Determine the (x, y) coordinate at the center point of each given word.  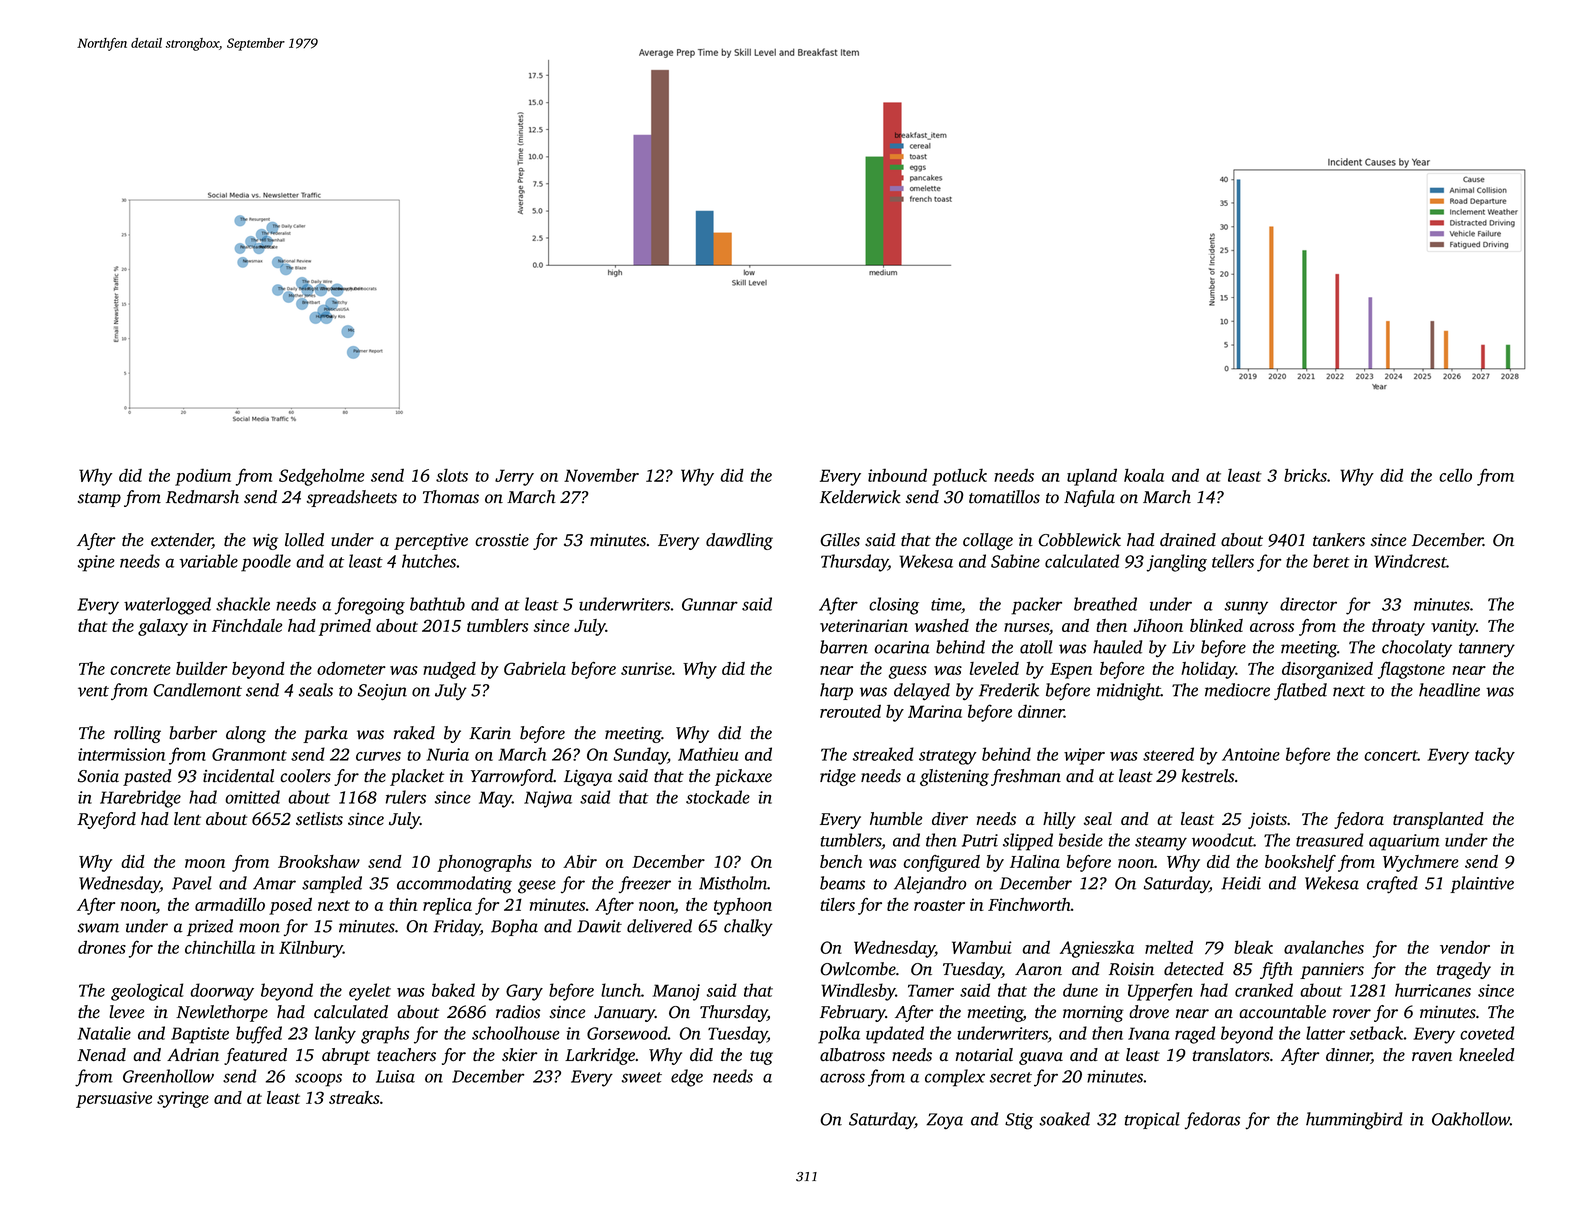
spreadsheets (352, 498)
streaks (354, 1097)
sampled (332, 884)
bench (841, 861)
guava (1041, 1058)
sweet (642, 1077)
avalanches (1324, 947)
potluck (959, 477)
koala (1144, 475)
